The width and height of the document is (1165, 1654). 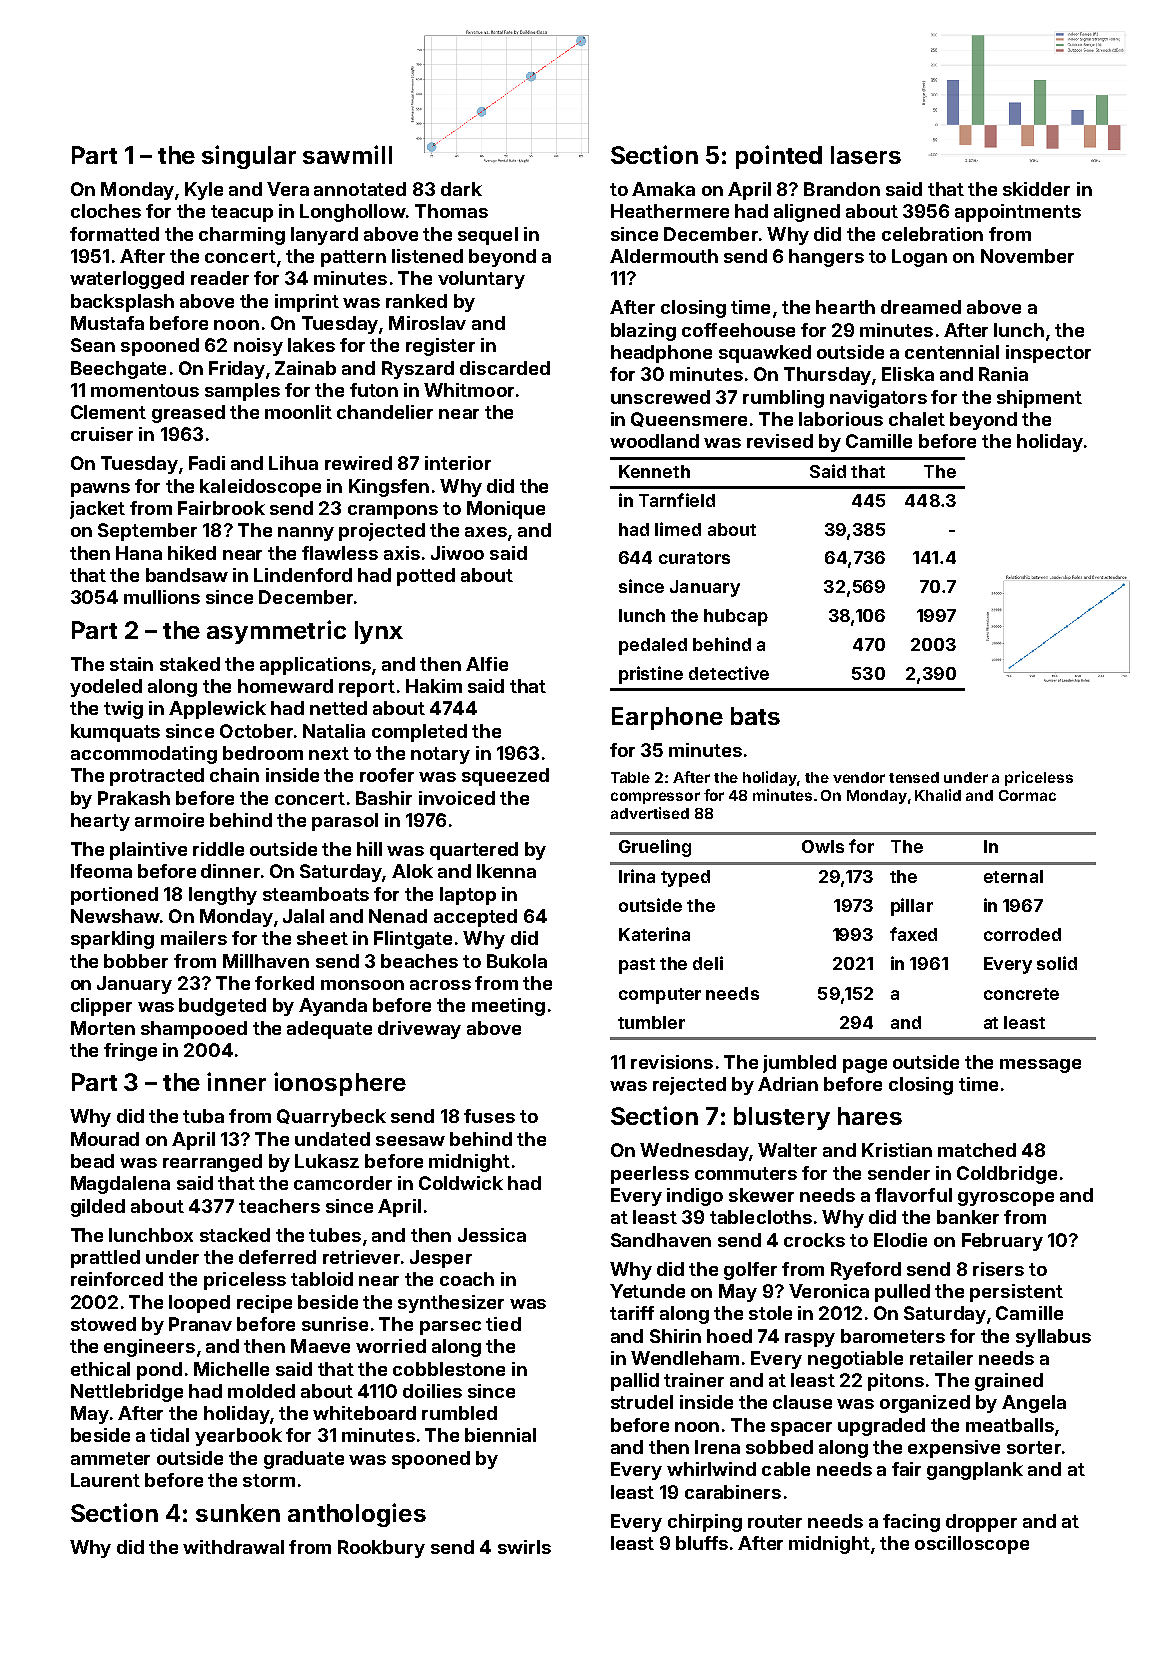 What do you see at coordinates (919, 258) in the document?
I see `Logan` at bounding box center [919, 258].
